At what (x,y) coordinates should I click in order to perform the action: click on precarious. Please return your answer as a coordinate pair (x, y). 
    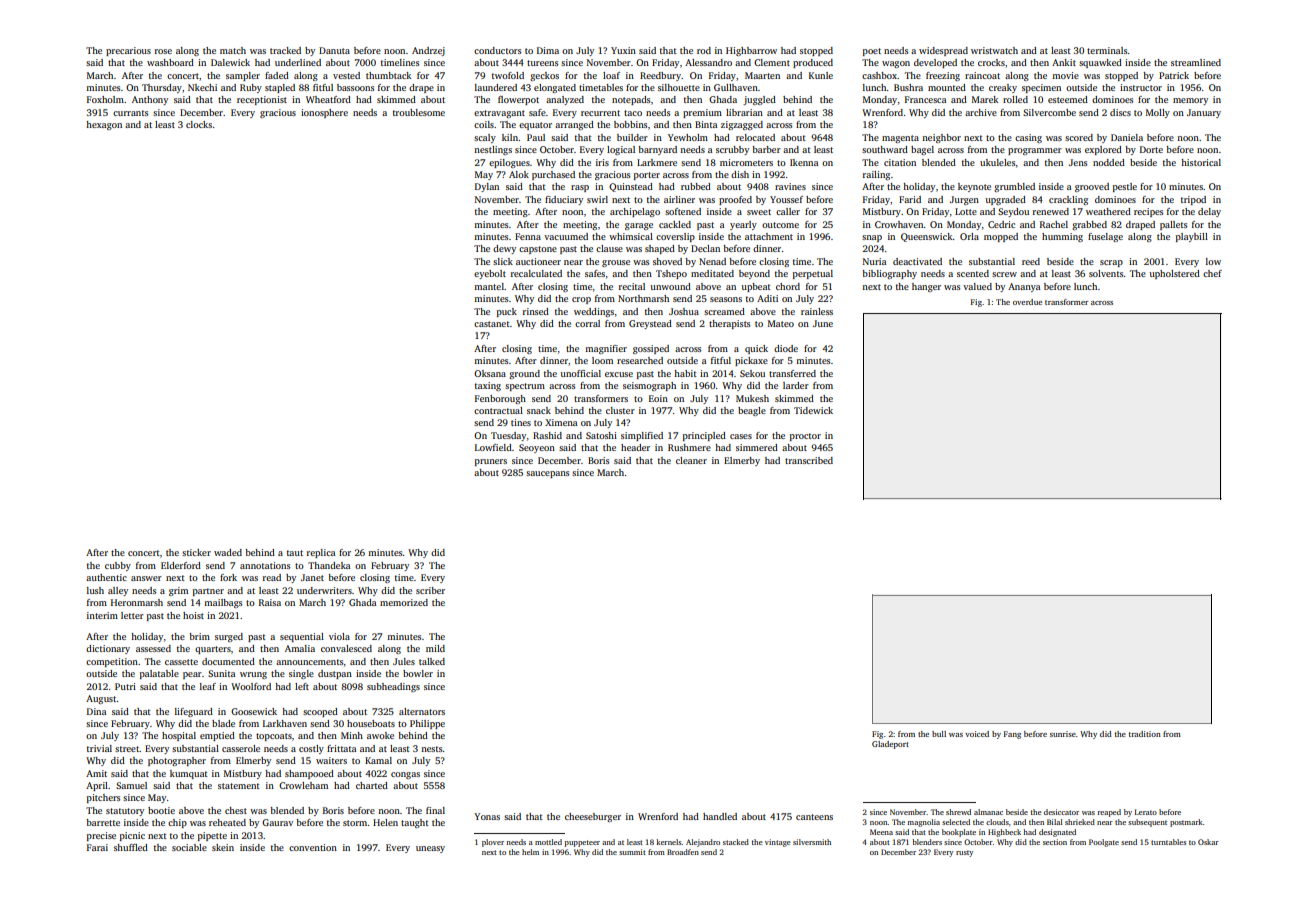
    Looking at the image, I should click on (128, 51).
